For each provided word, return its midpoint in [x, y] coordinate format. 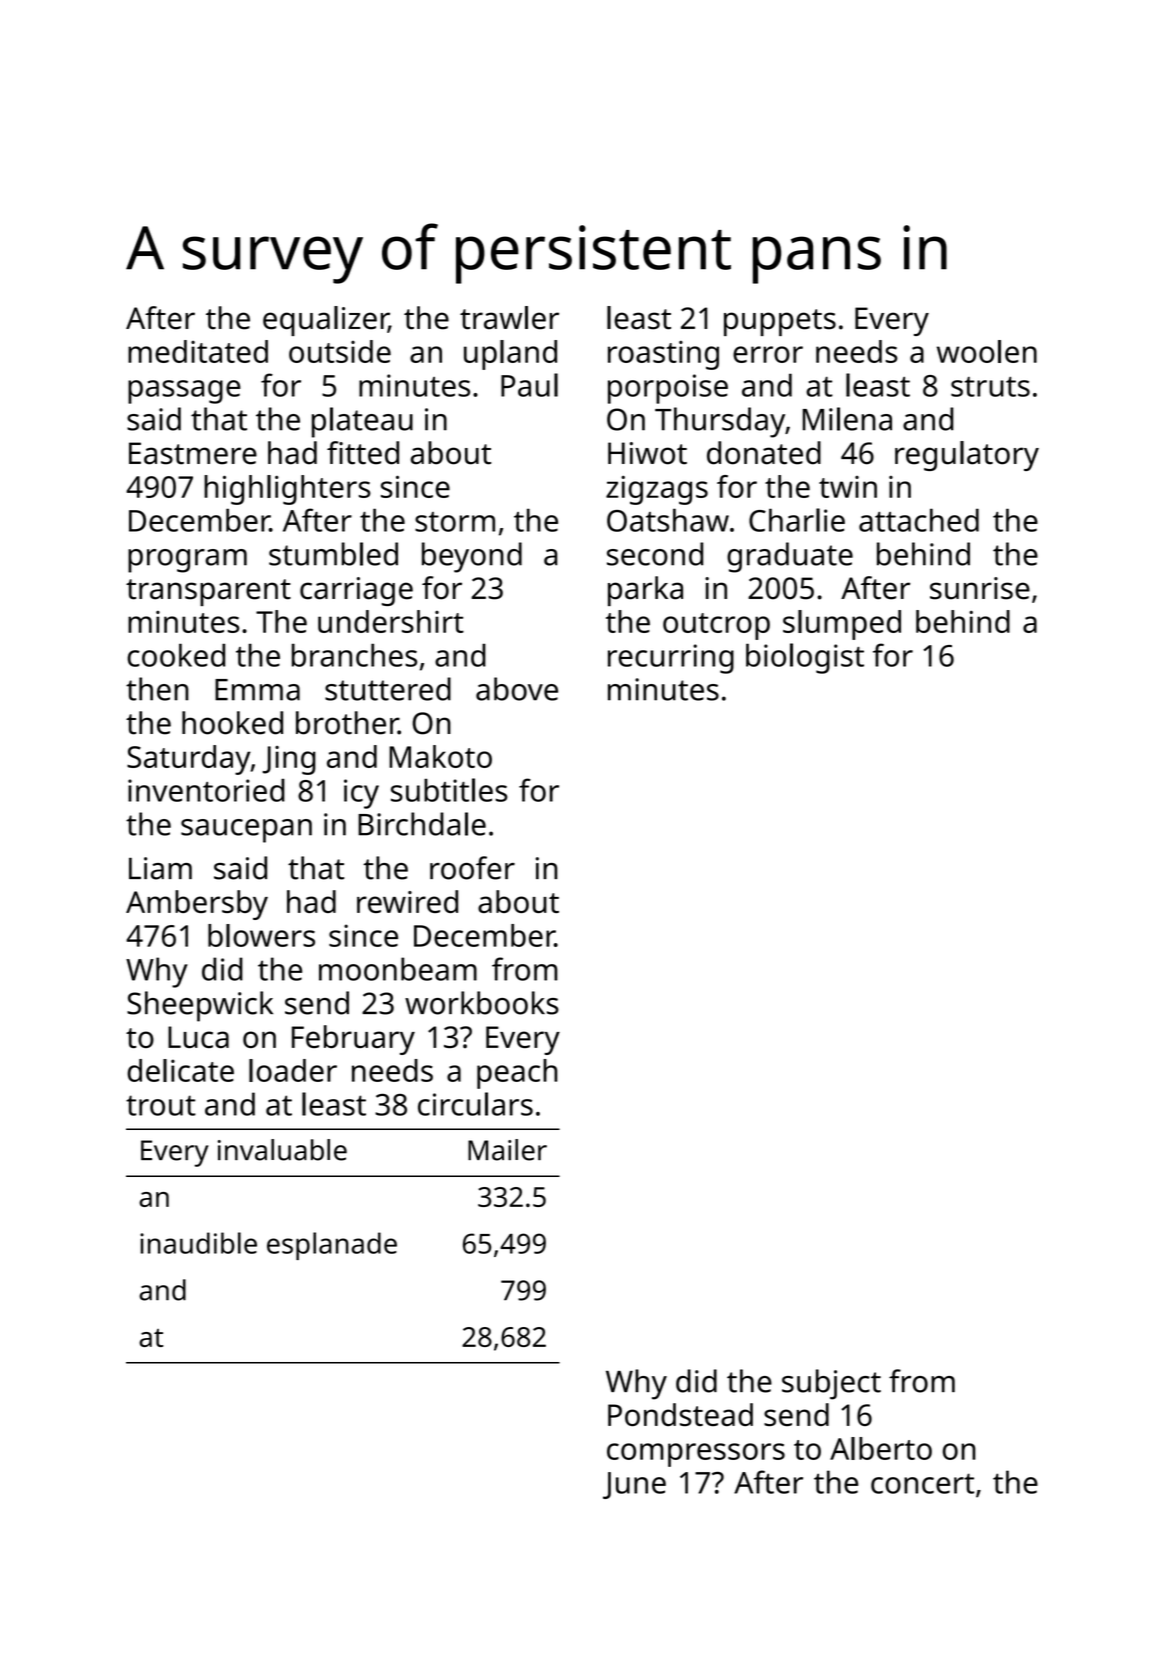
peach [517, 1074]
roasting [663, 355]
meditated [198, 351]
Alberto [881, 1448]
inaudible [198, 1243]
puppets [780, 322]
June [634, 1485]
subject [831, 1384]
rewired [407, 901]
